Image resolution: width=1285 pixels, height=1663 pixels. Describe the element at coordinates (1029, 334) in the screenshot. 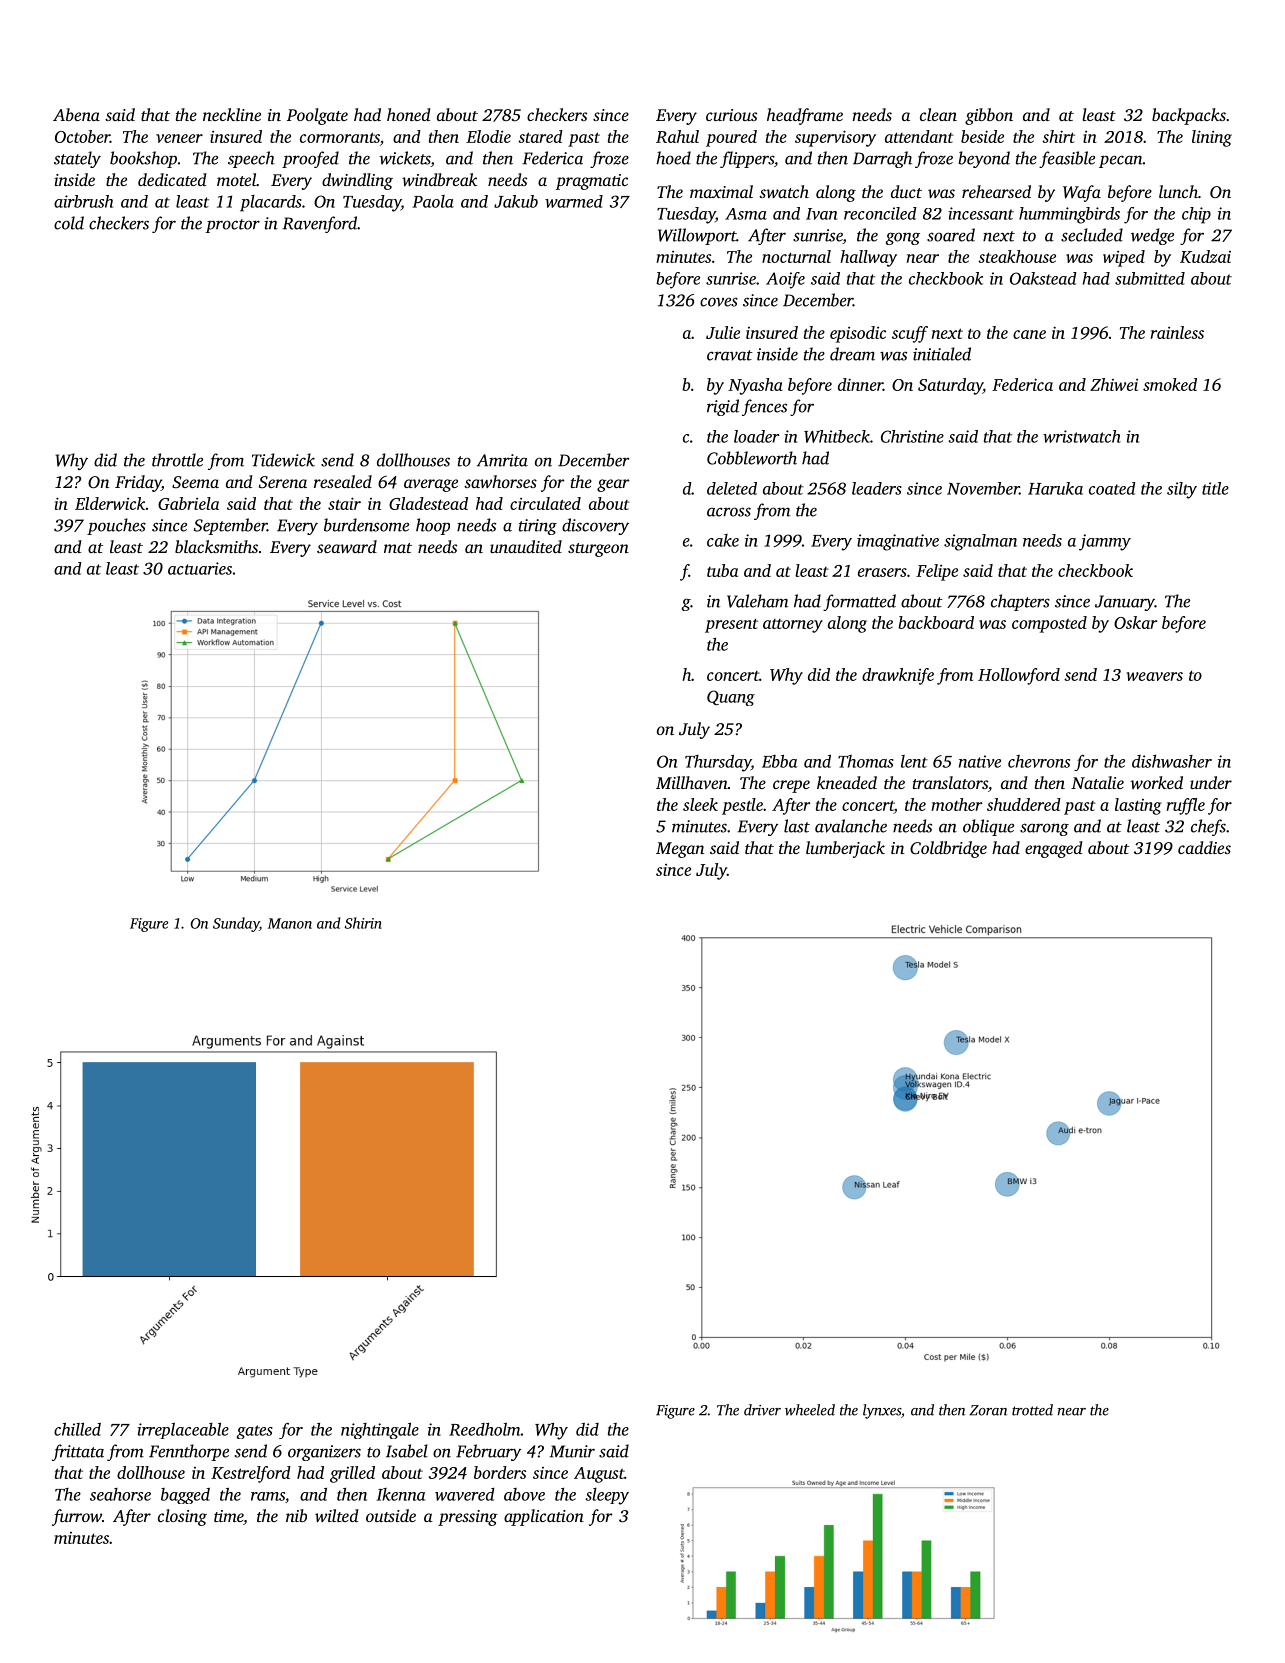

I see `cane` at that location.
